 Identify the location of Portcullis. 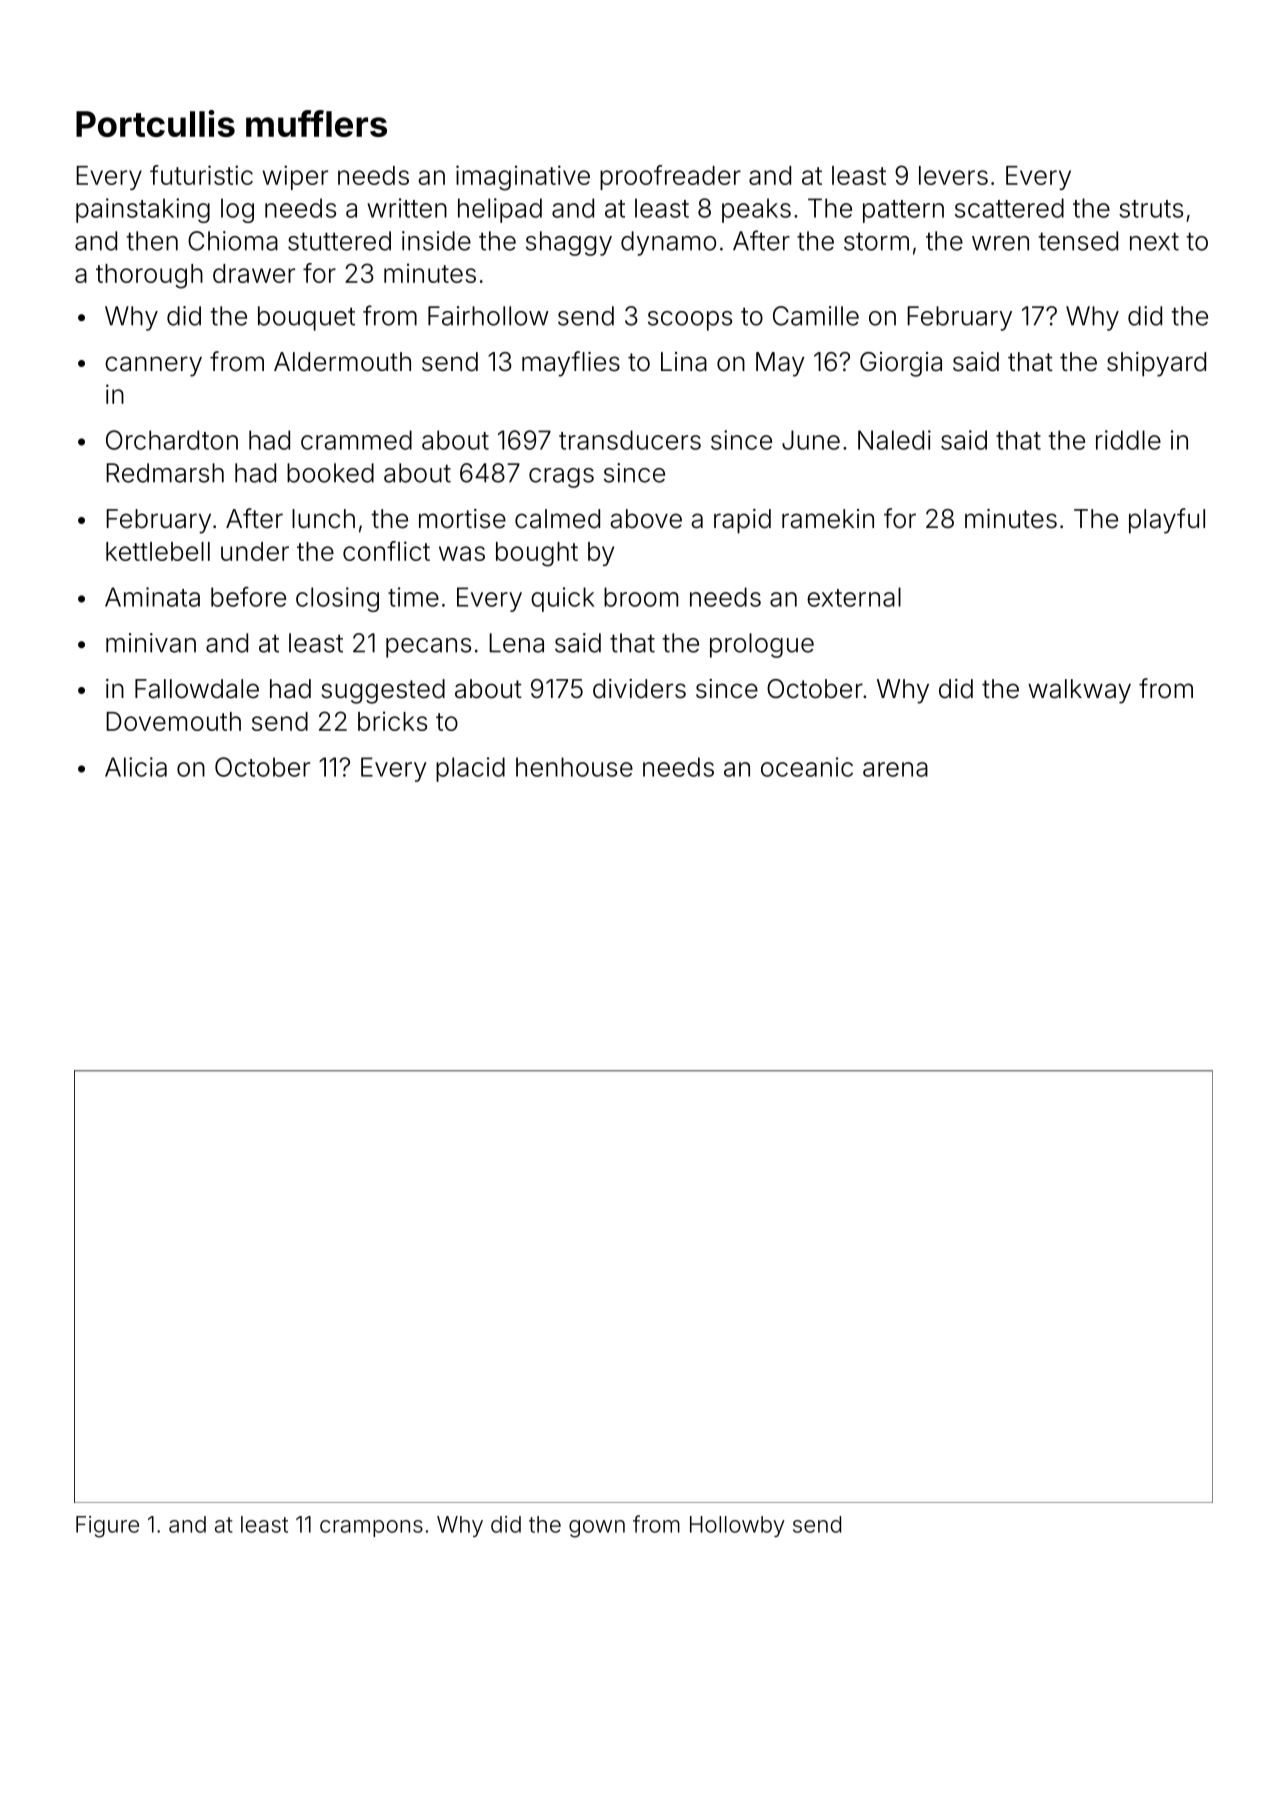
(155, 123).
